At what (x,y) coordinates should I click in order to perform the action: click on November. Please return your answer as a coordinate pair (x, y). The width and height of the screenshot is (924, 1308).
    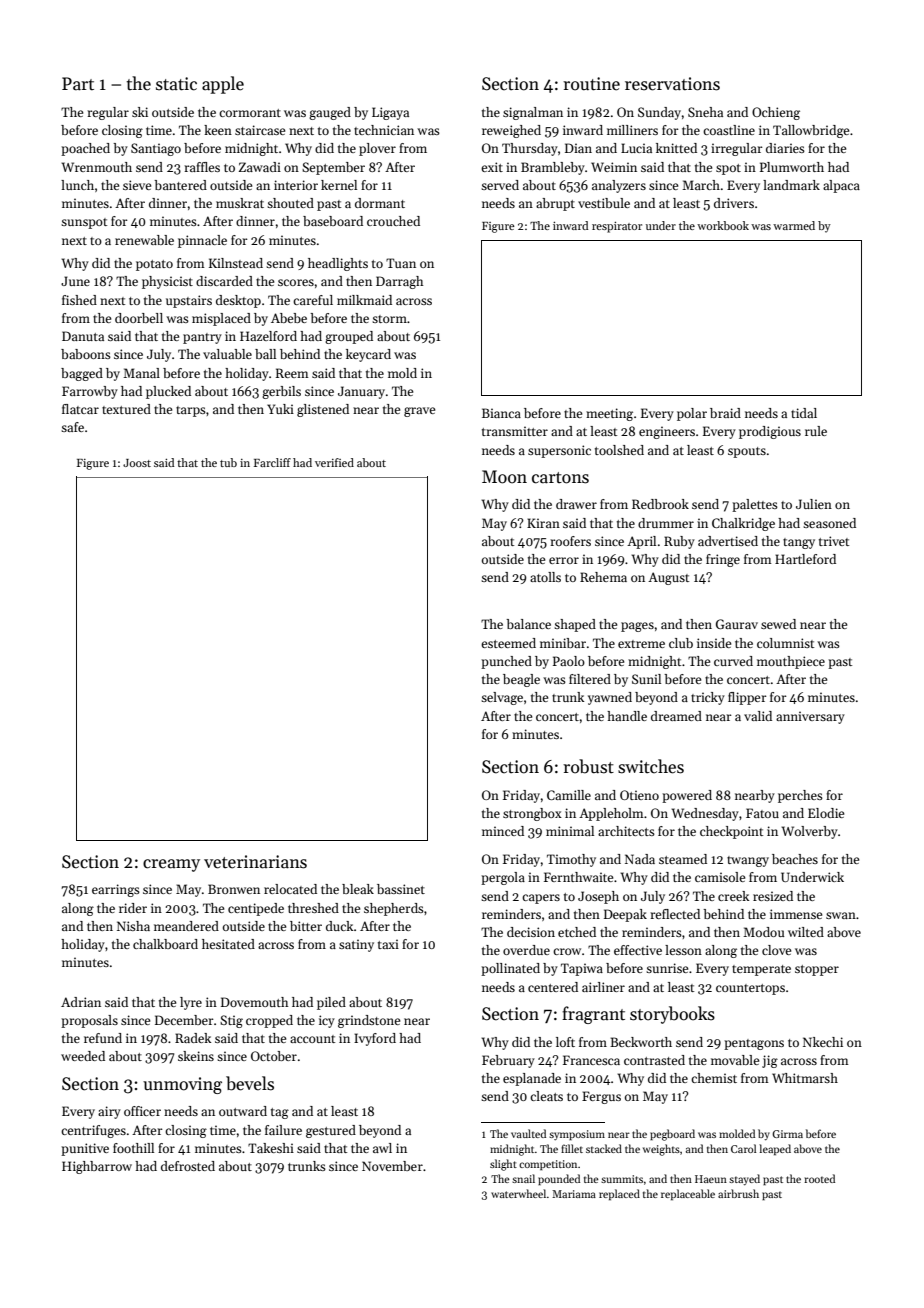
    Looking at the image, I should click on (392, 1166).
